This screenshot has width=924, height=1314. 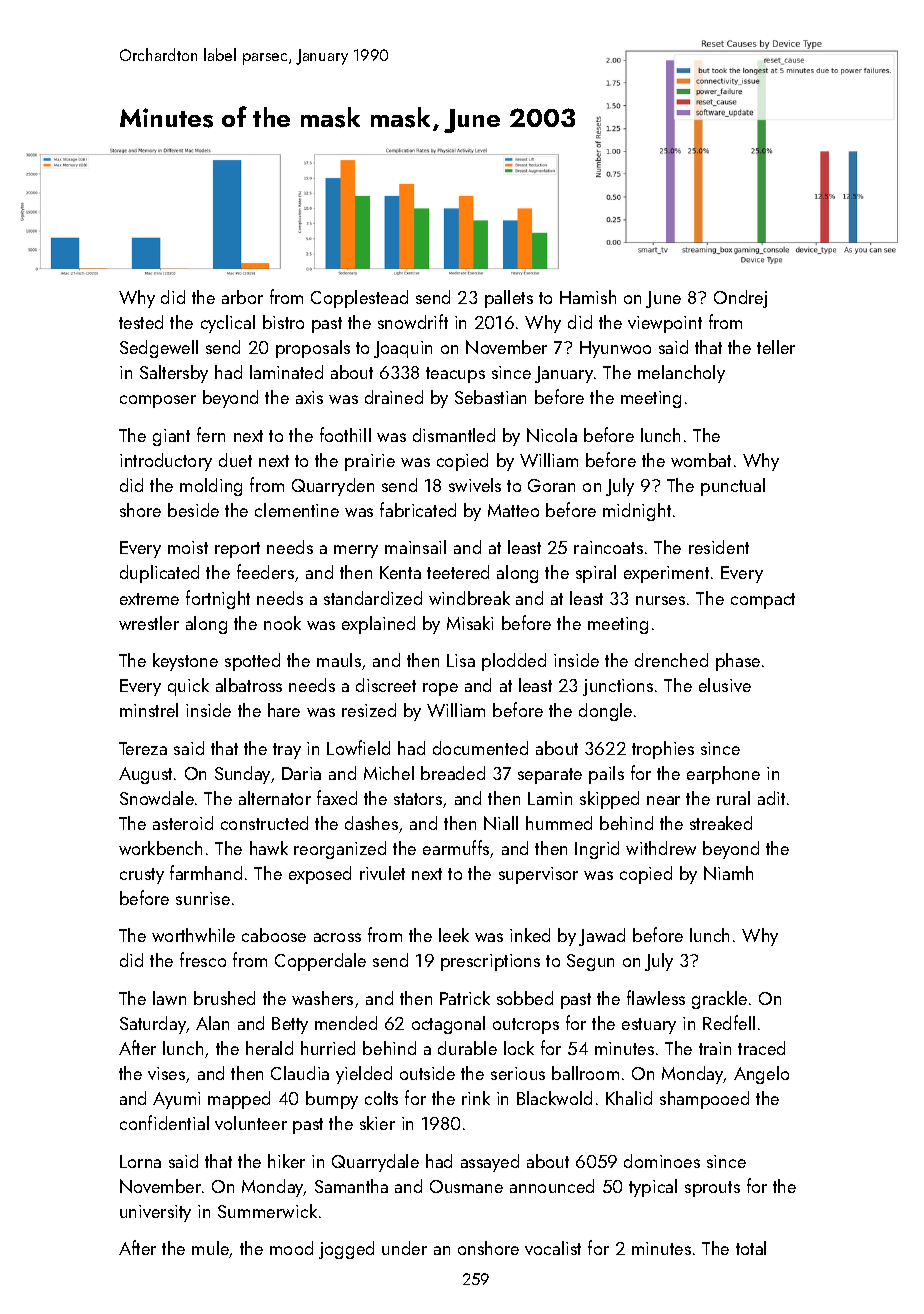 What do you see at coordinates (242, 297) in the screenshot?
I see `arbor` at bounding box center [242, 297].
